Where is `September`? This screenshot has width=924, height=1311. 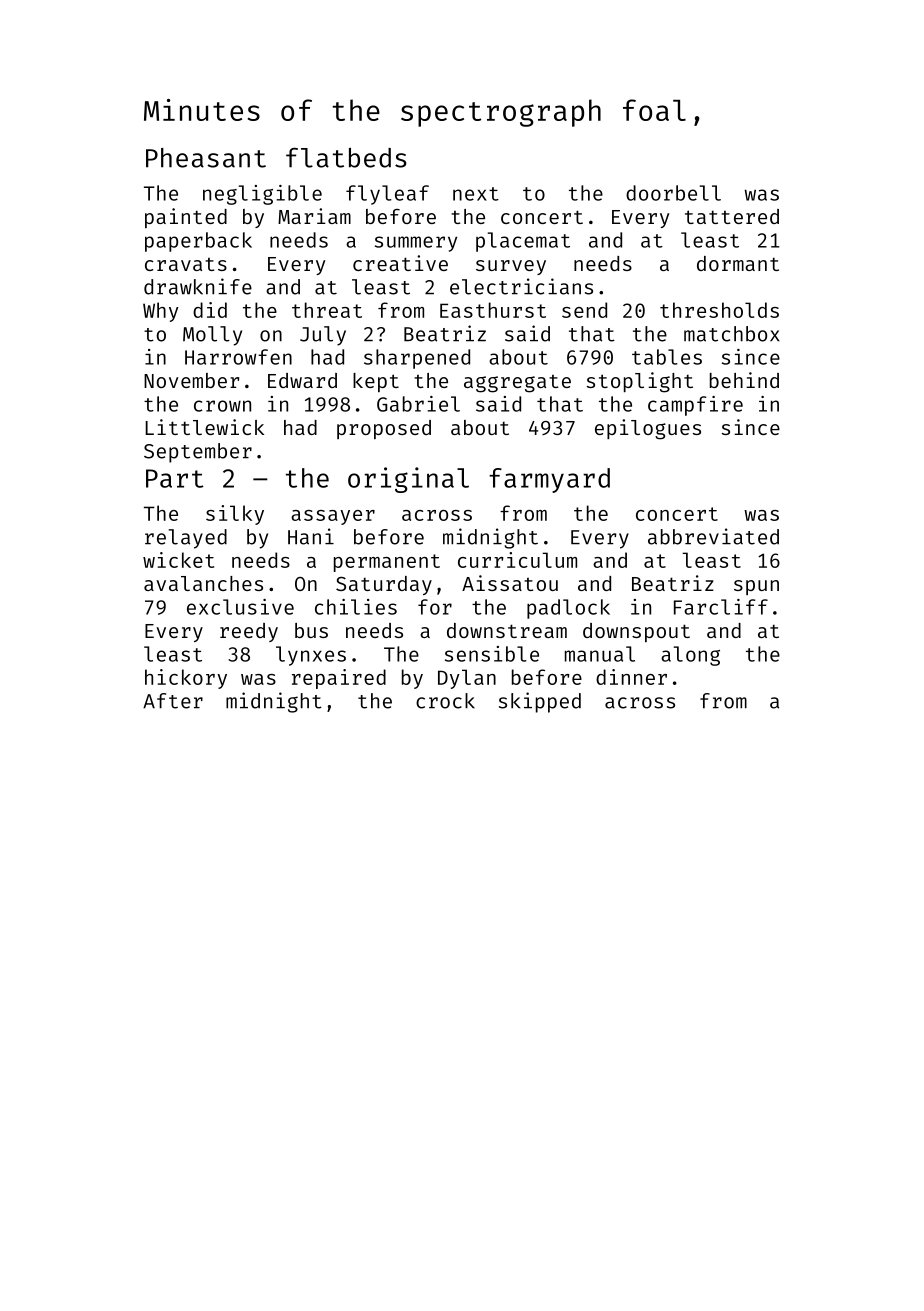
September is located at coordinates (198, 453).
